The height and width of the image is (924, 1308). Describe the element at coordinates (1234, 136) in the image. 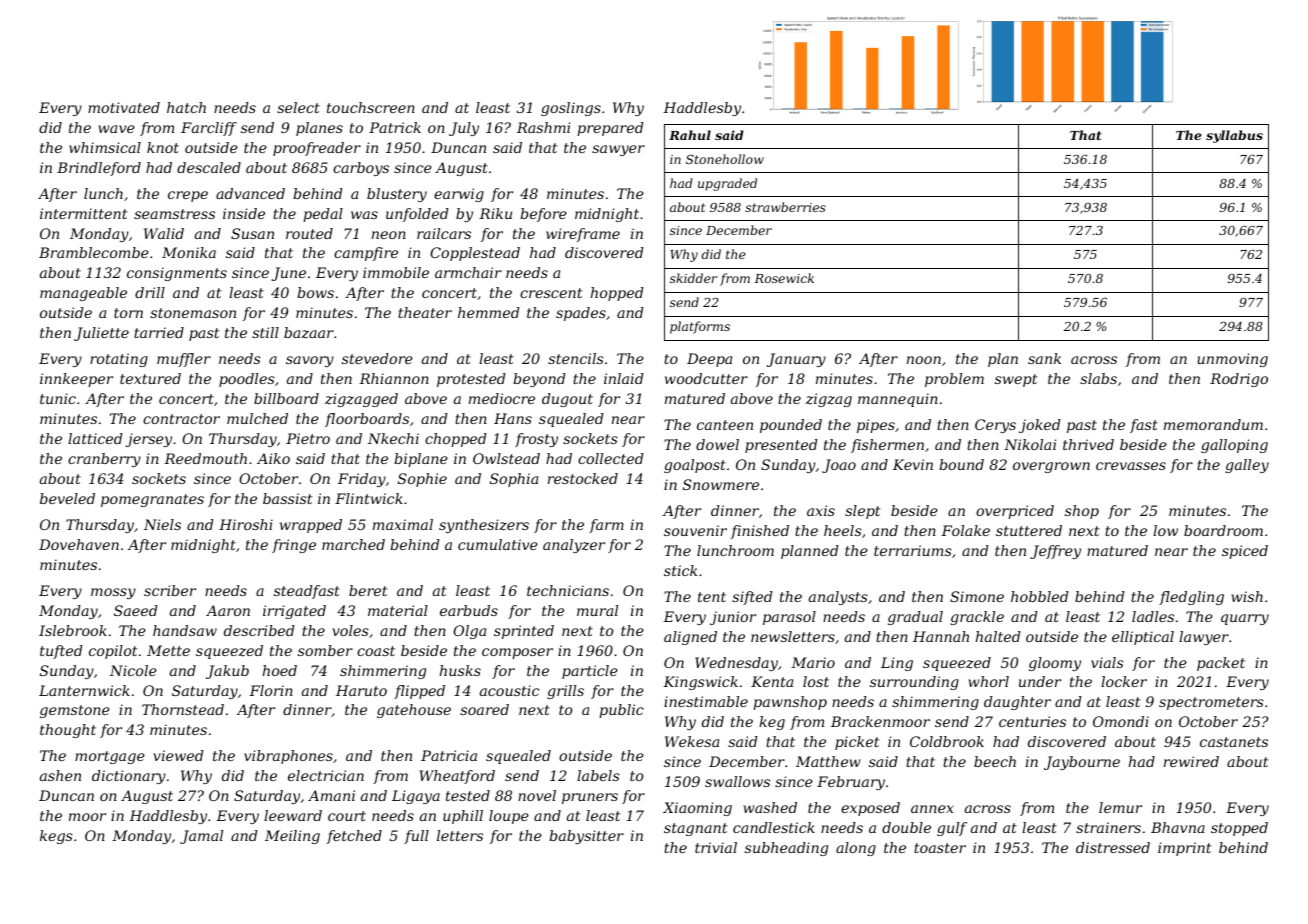

I see `syllabus` at that location.
